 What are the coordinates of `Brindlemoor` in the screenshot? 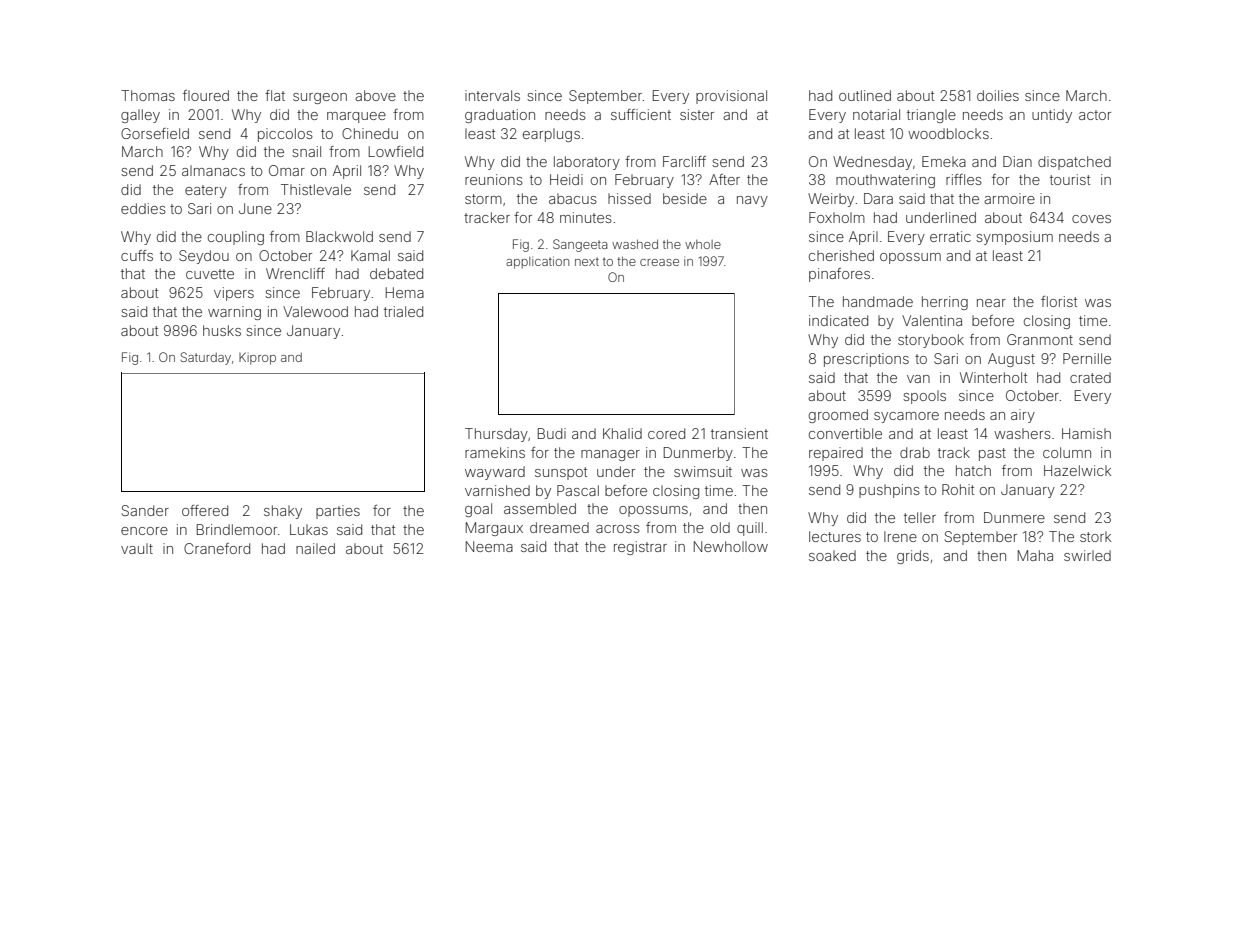 It's located at (237, 529).
